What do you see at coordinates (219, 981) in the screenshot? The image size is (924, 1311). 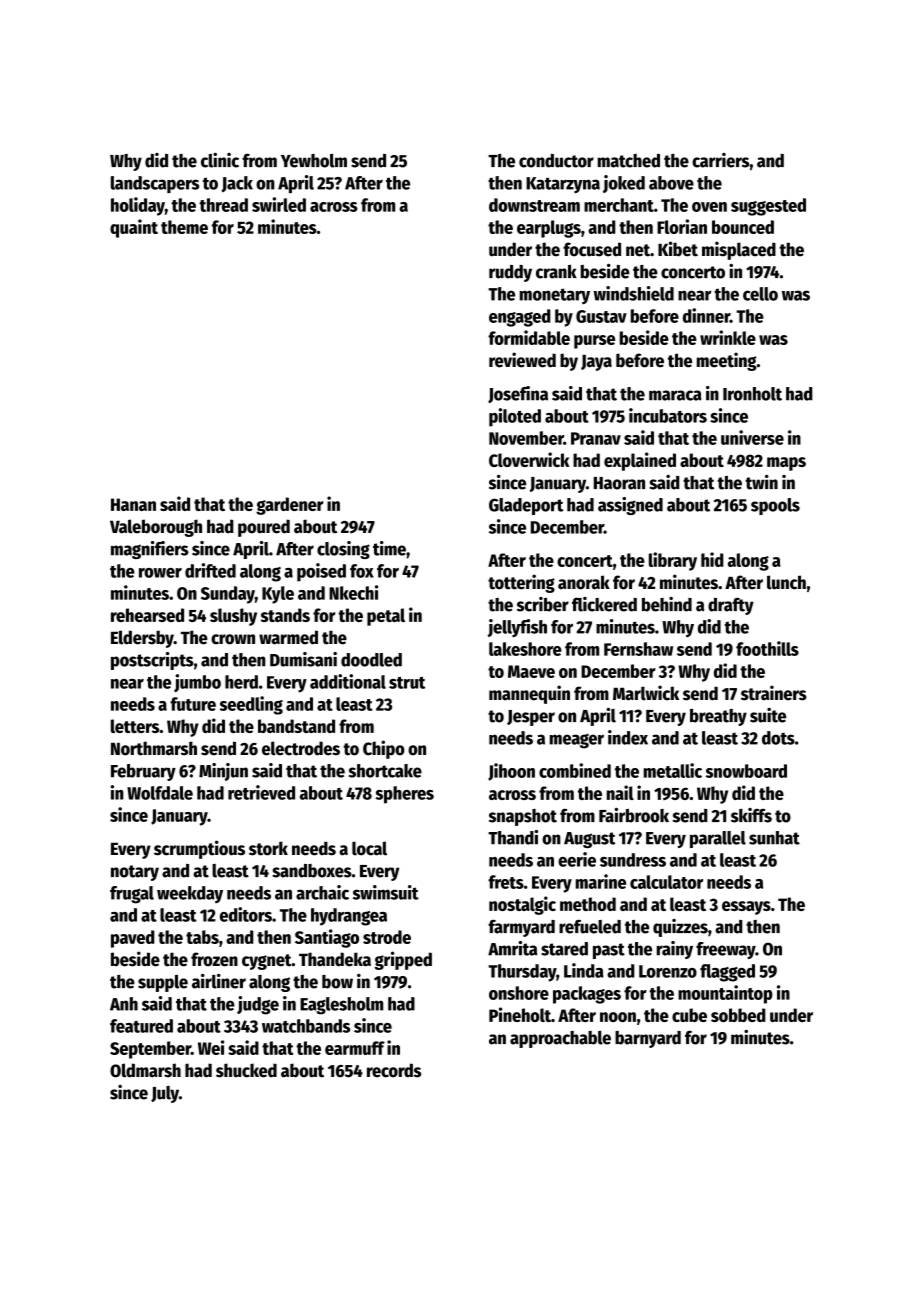 I see `airliner` at bounding box center [219, 981].
